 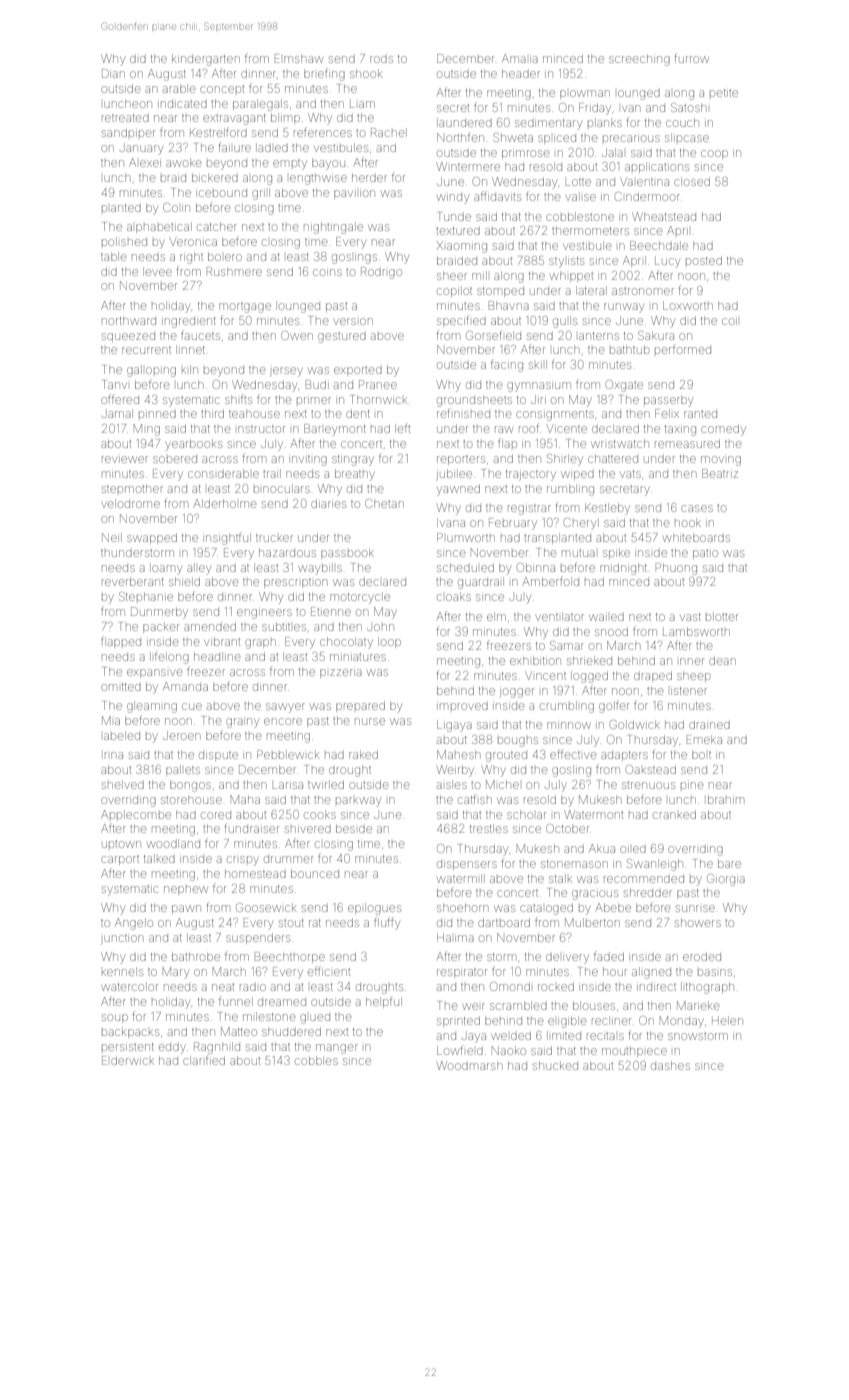 I want to click on shelved, so click(x=123, y=784).
